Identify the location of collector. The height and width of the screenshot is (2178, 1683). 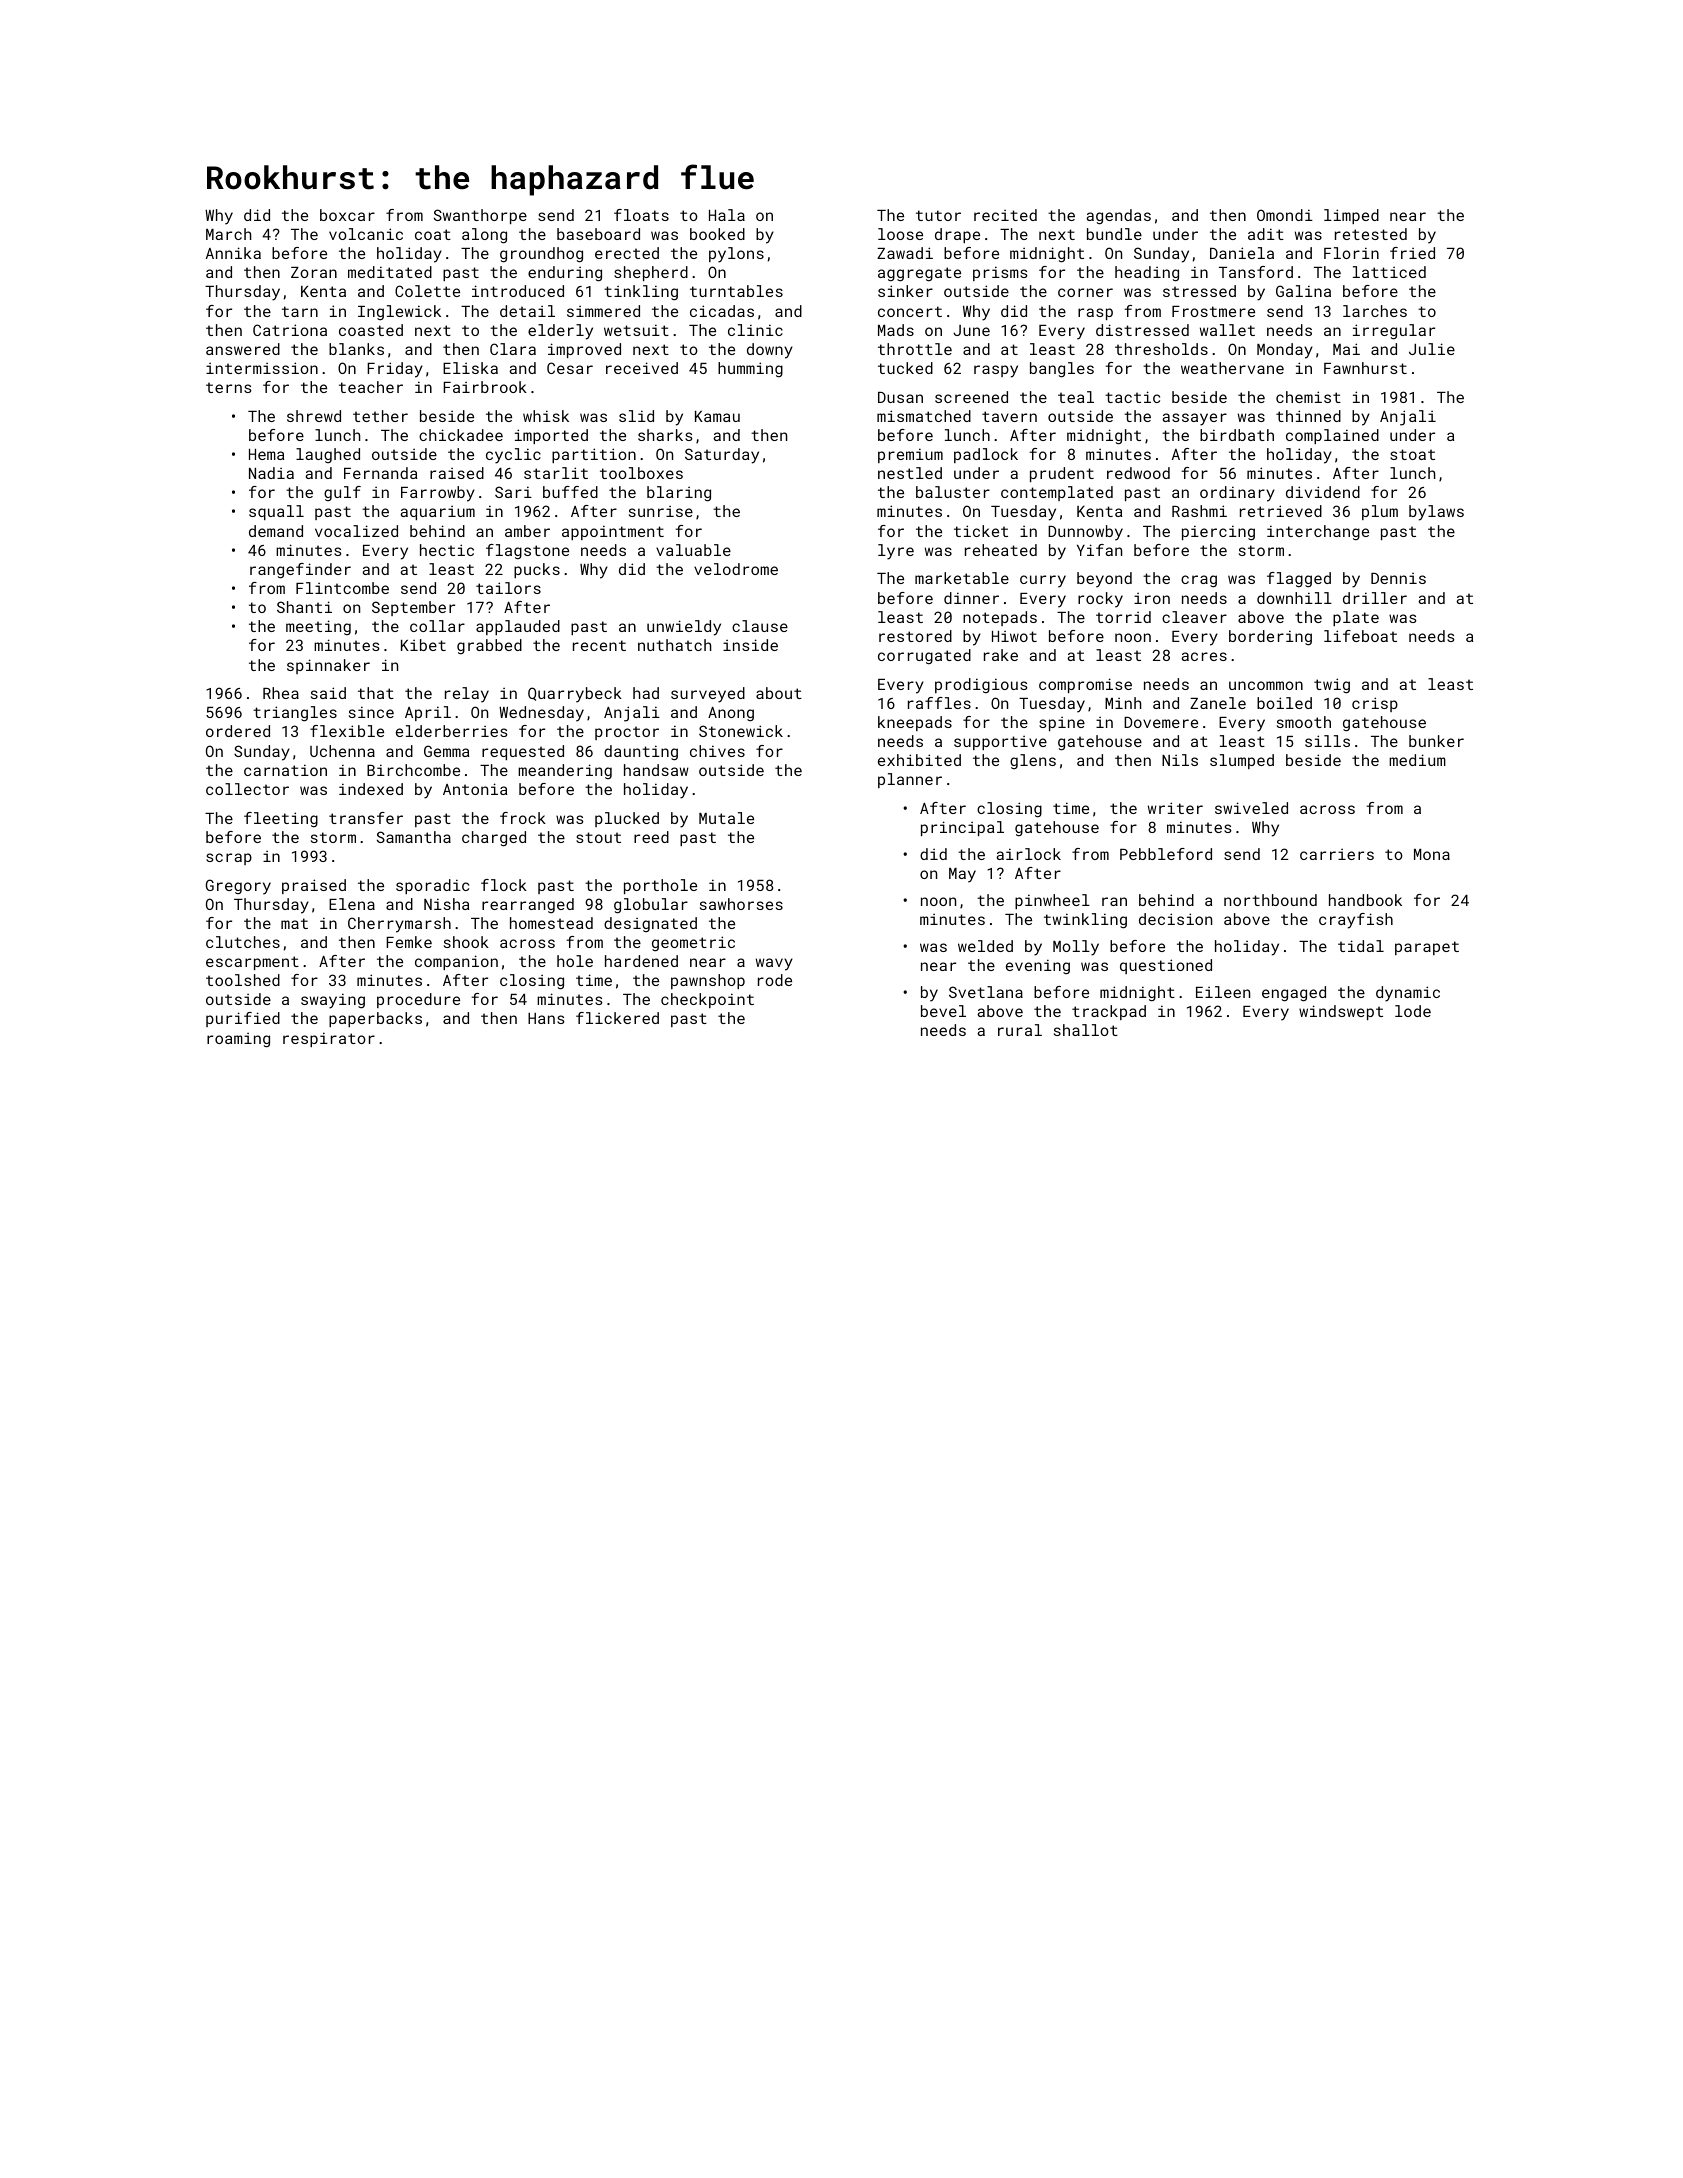
(247, 789).
